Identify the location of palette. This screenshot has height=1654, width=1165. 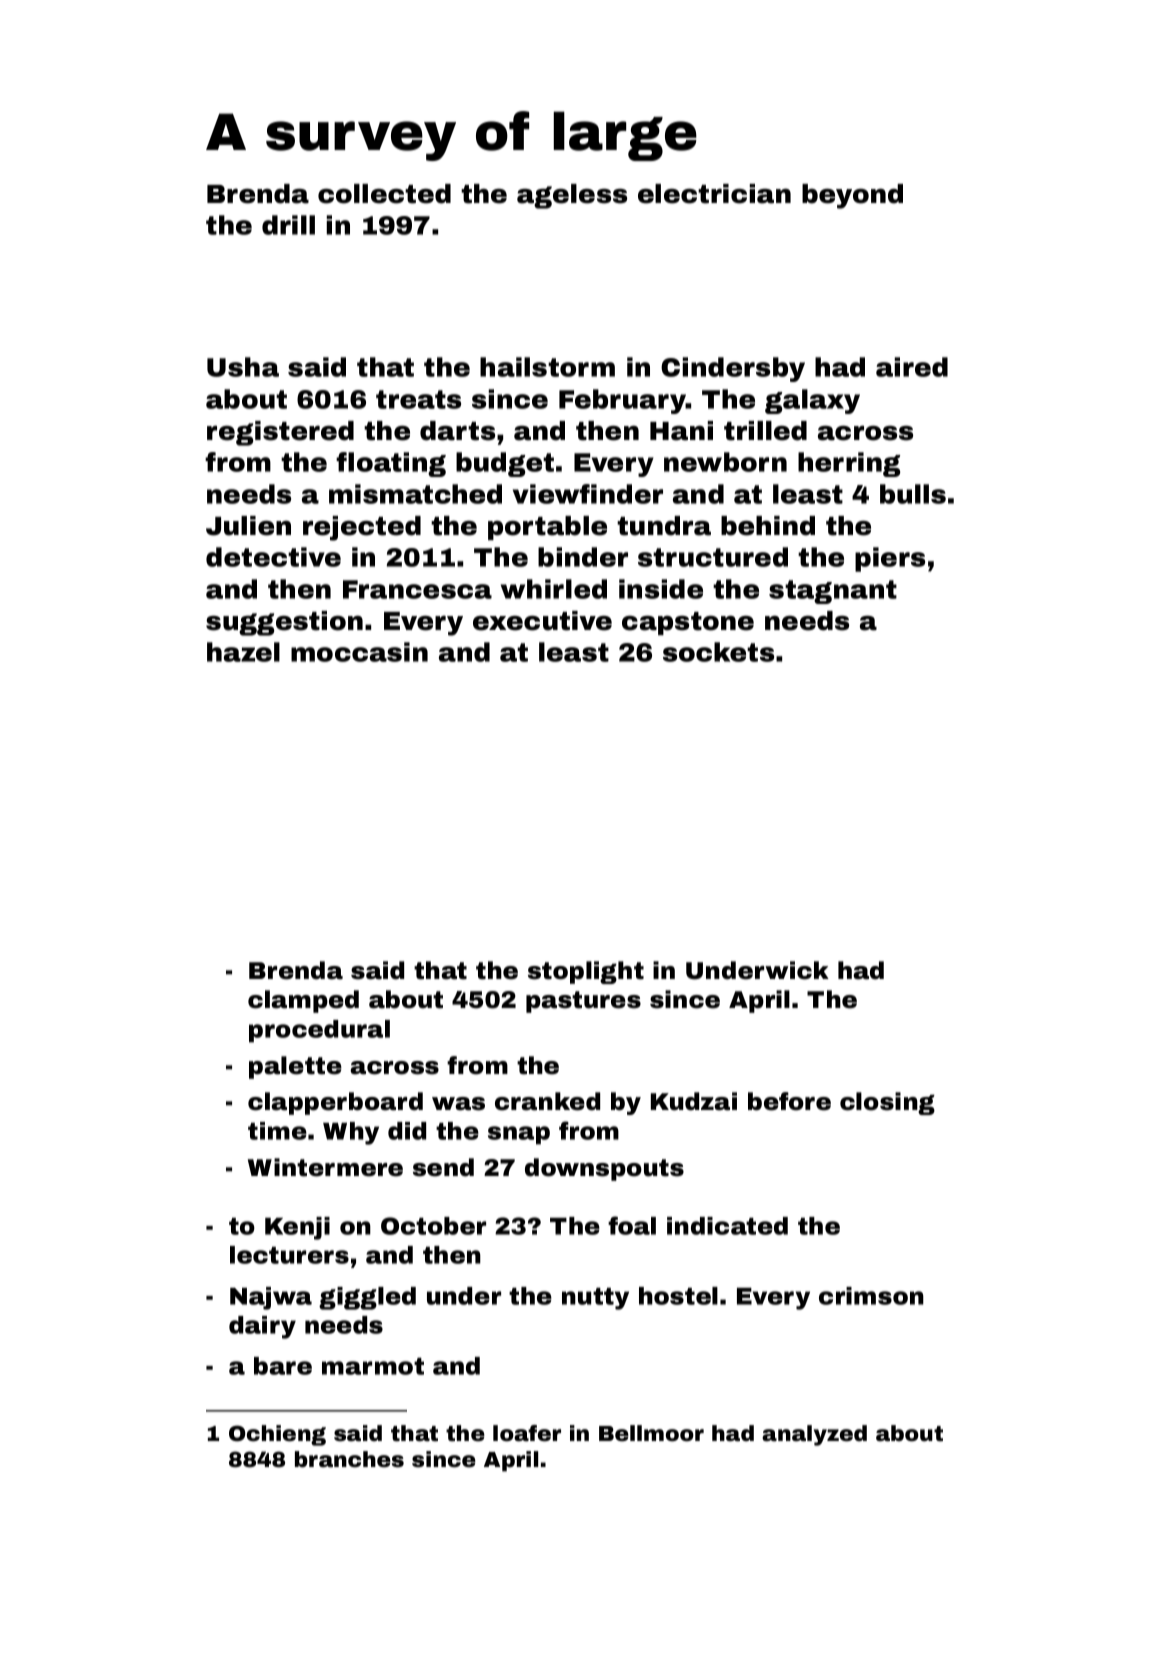
(295, 1067).
